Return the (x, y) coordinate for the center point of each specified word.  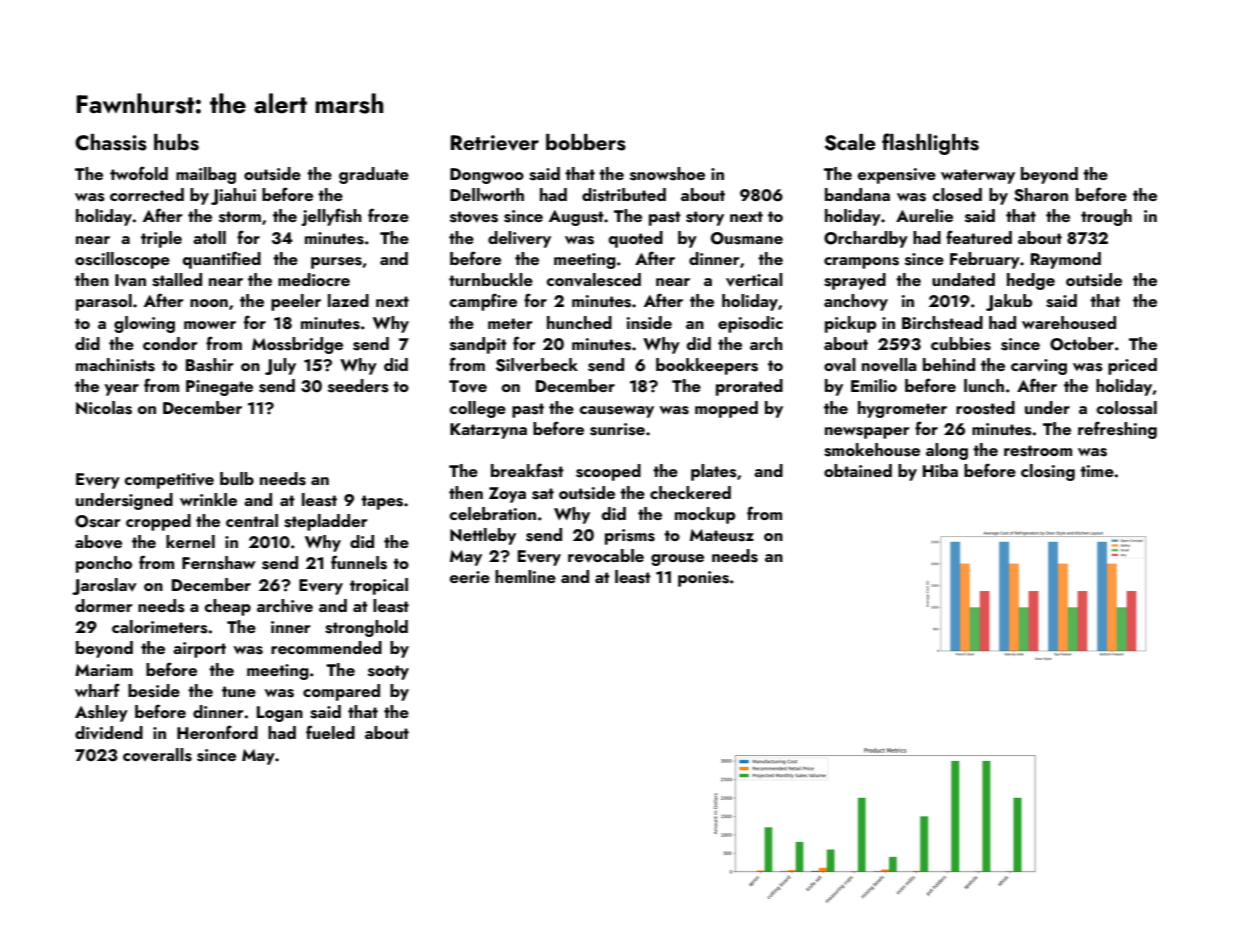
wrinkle (208, 499)
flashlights (930, 144)
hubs (176, 142)
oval (840, 365)
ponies (703, 579)
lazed (348, 300)
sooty (388, 672)
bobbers (586, 142)
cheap (228, 607)
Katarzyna (488, 431)
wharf (97, 690)
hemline (525, 576)
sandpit (478, 345)
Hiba (940, 470)
